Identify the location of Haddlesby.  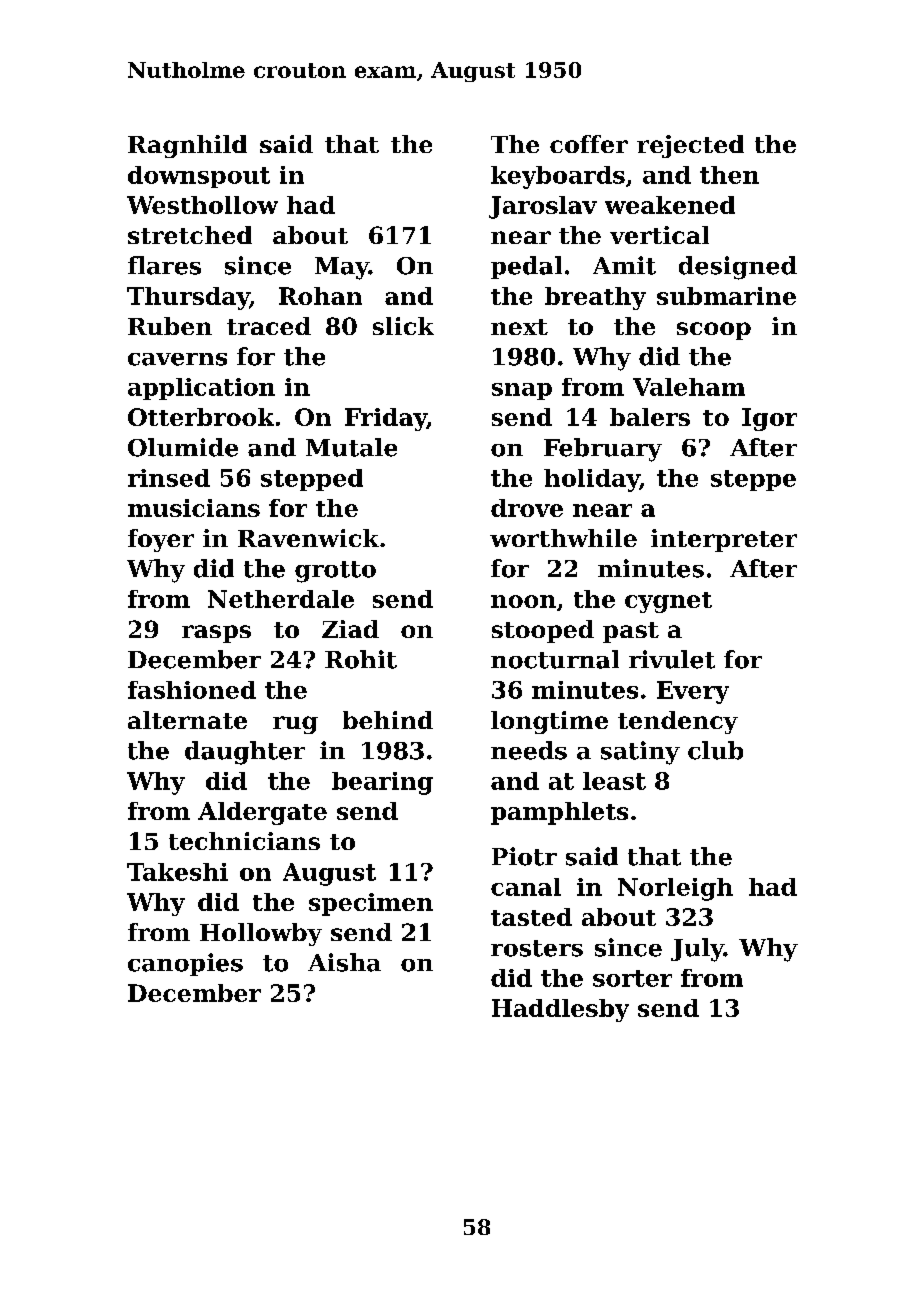
(560, 1010).
